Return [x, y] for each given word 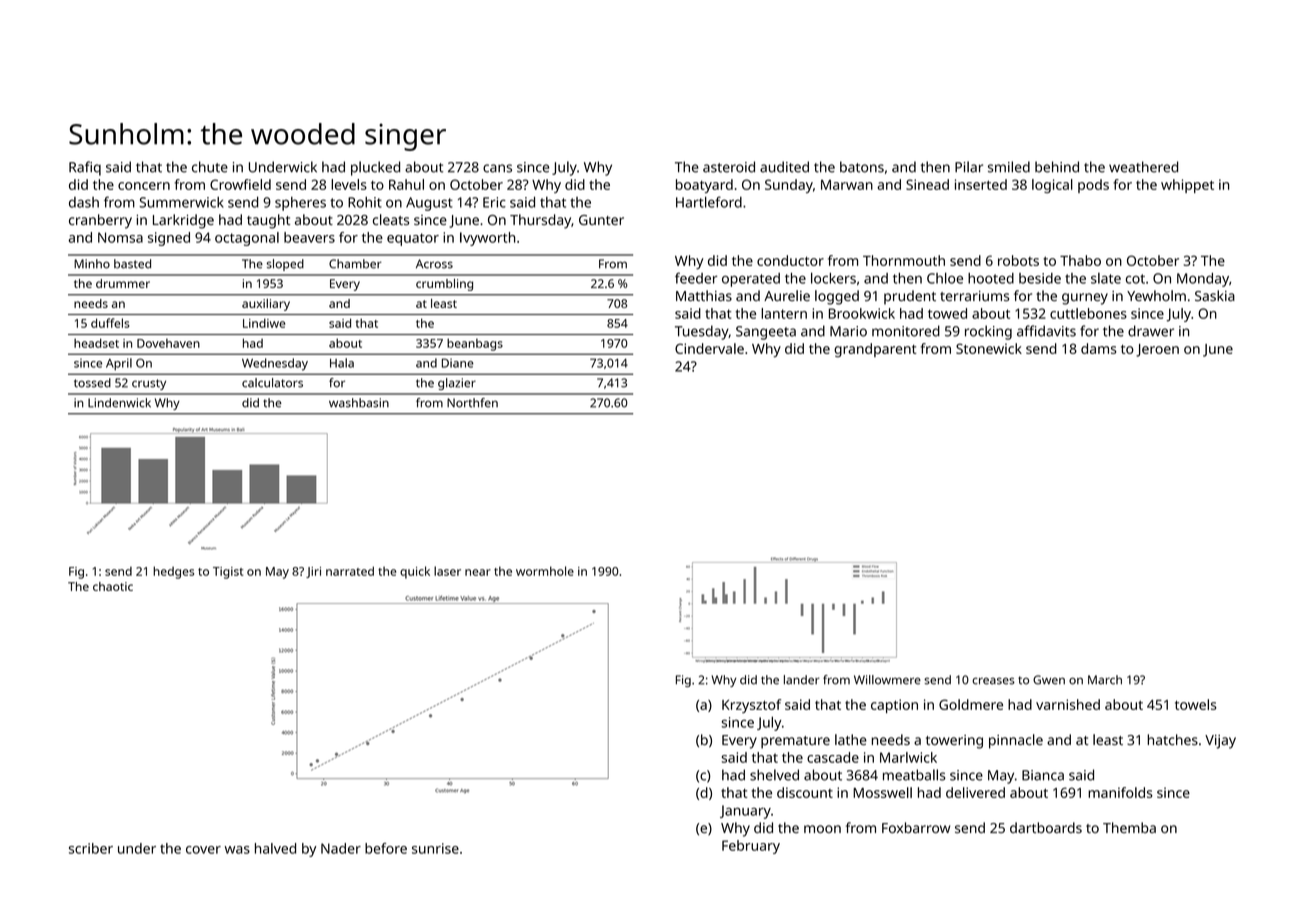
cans [497, 168]
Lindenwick [119, 403]
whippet [1187, 186]
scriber [91, 848]
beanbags [475, 344]
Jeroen [1157, 350]
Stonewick [989, 348]
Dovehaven [168, 343]
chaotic [113, 586]
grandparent [875, 350]
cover [203, 850]
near [478, 572]
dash [84, 202]
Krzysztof [751, 706]
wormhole [545, 571]
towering [954, 742]
